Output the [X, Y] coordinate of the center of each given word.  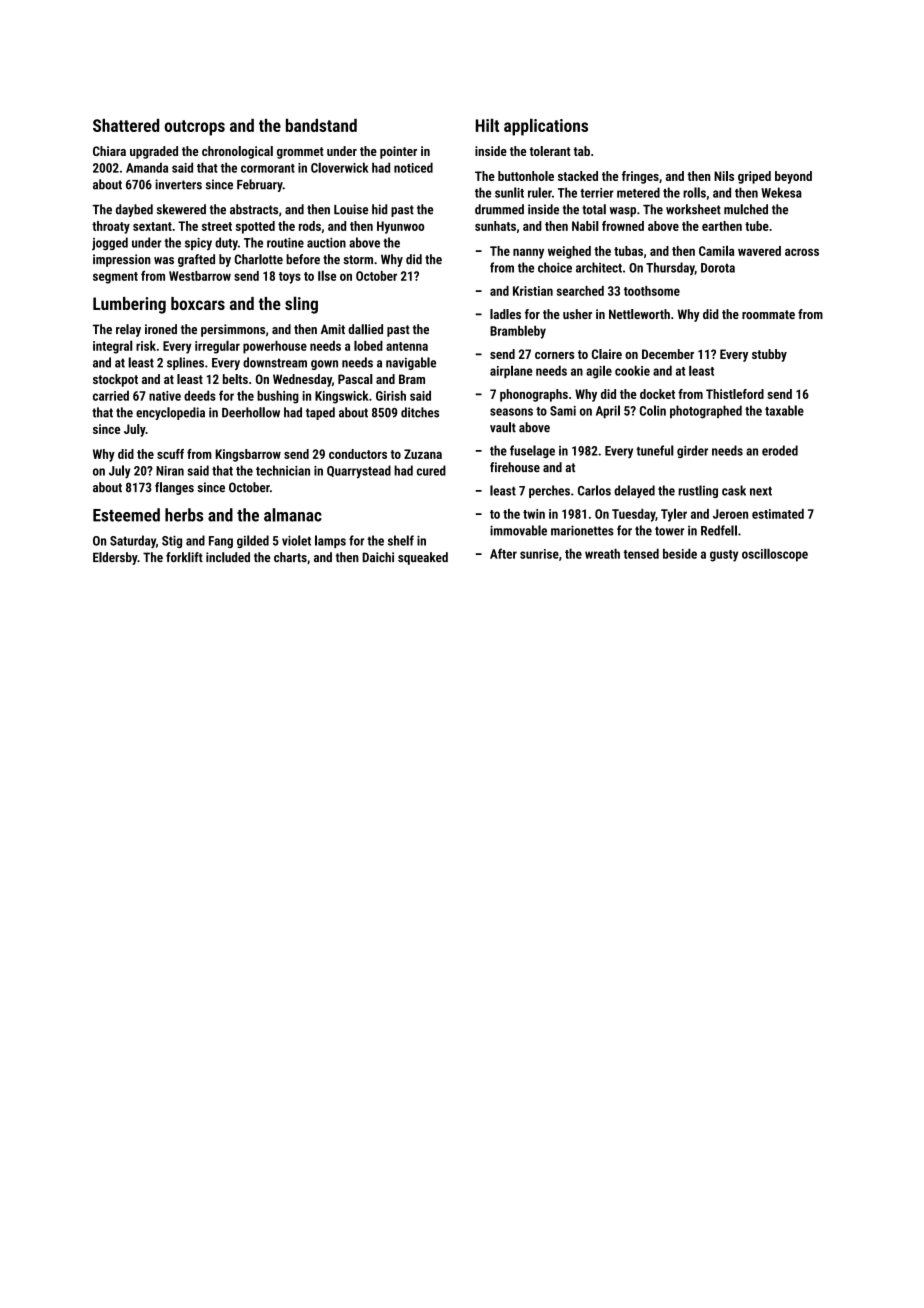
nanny [528, 253]
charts [290, 557]
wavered [759, 251]
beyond [793, 177]
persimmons [233, 330]
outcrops [194, 128]
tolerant [550, 151]
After [503, 553]
